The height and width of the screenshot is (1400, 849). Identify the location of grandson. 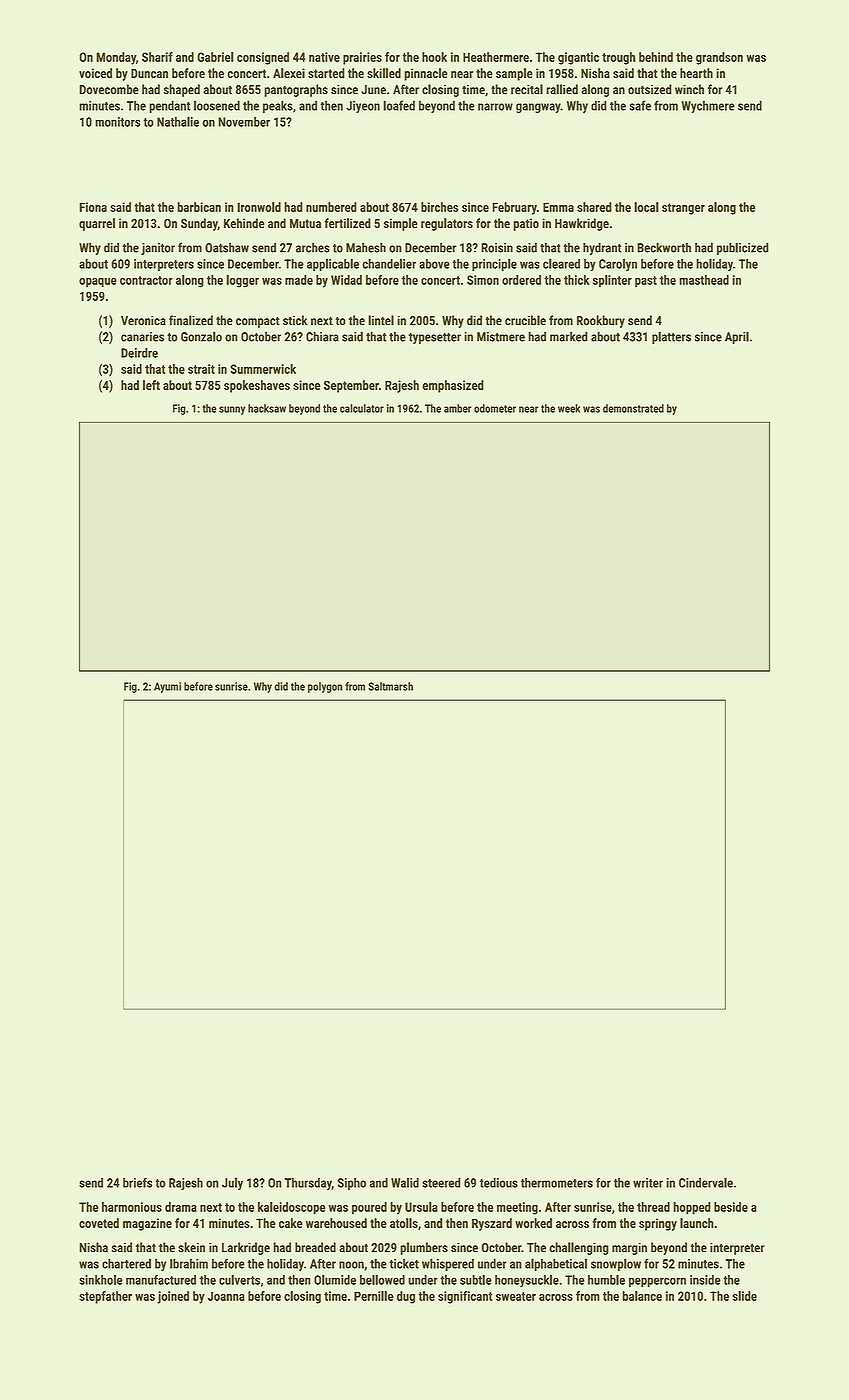
(719, 58).
